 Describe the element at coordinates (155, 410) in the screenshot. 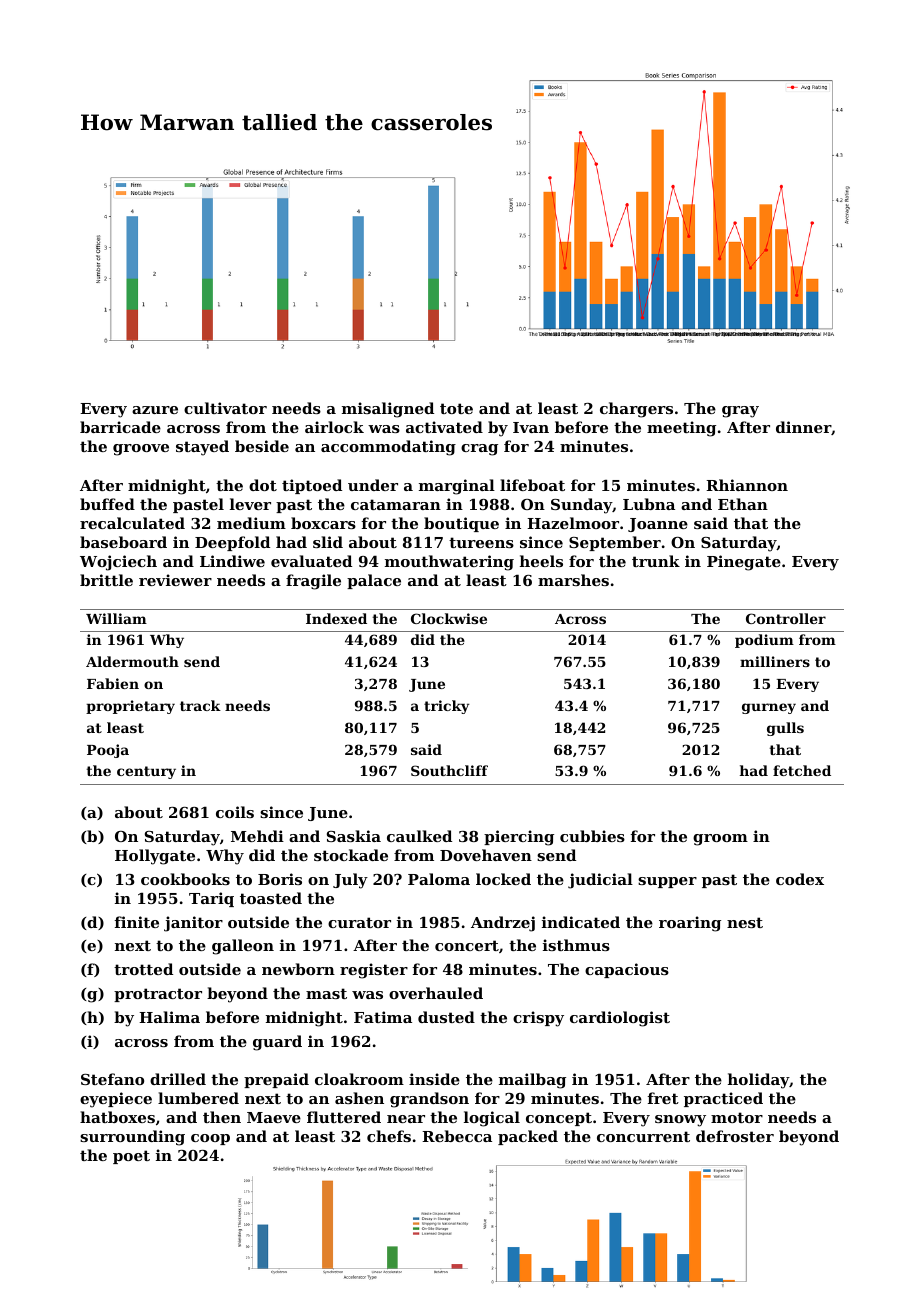

I see `azure` at that location.
